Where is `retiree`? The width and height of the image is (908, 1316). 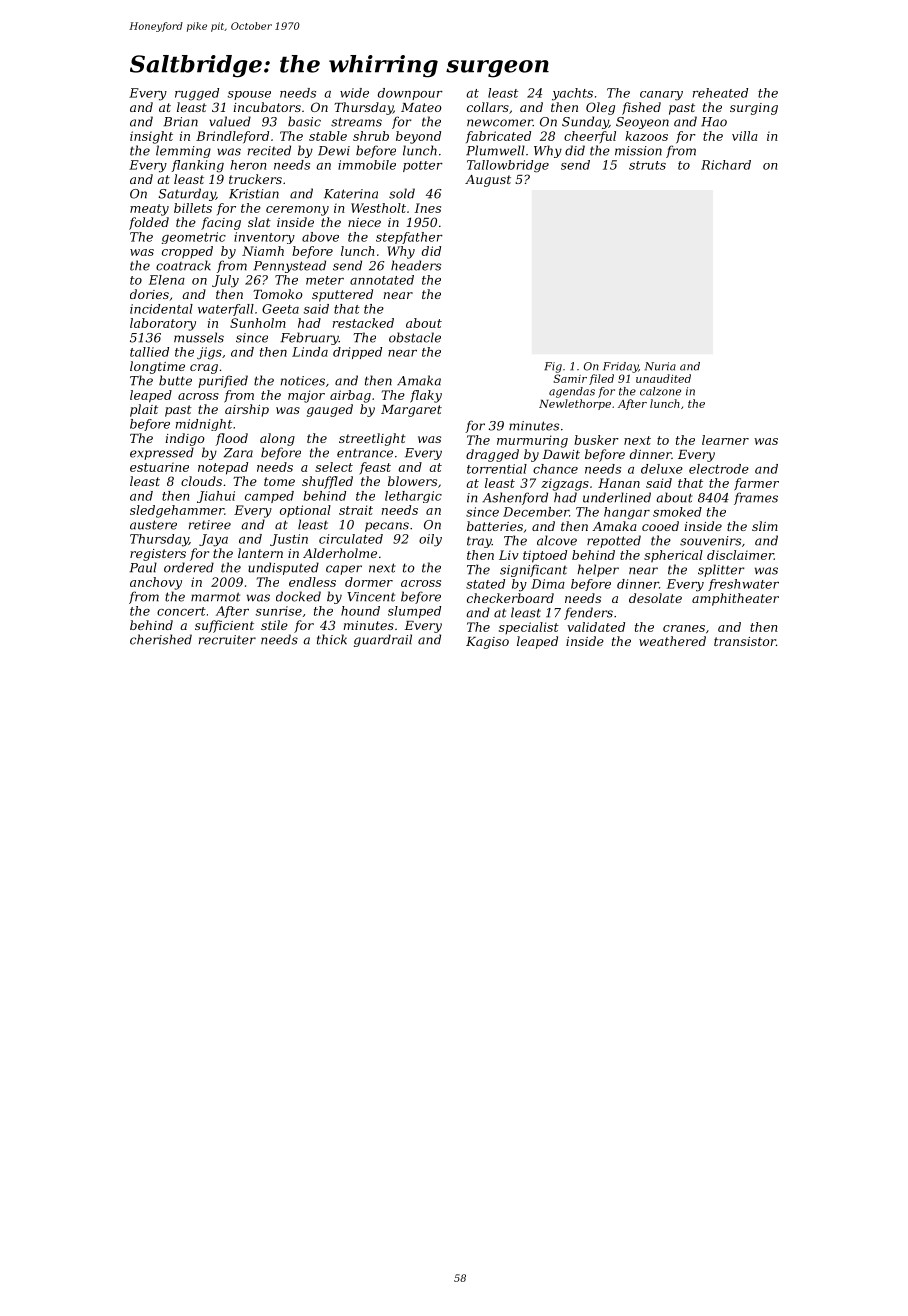 retiree is located at coordinates (210, 525).
